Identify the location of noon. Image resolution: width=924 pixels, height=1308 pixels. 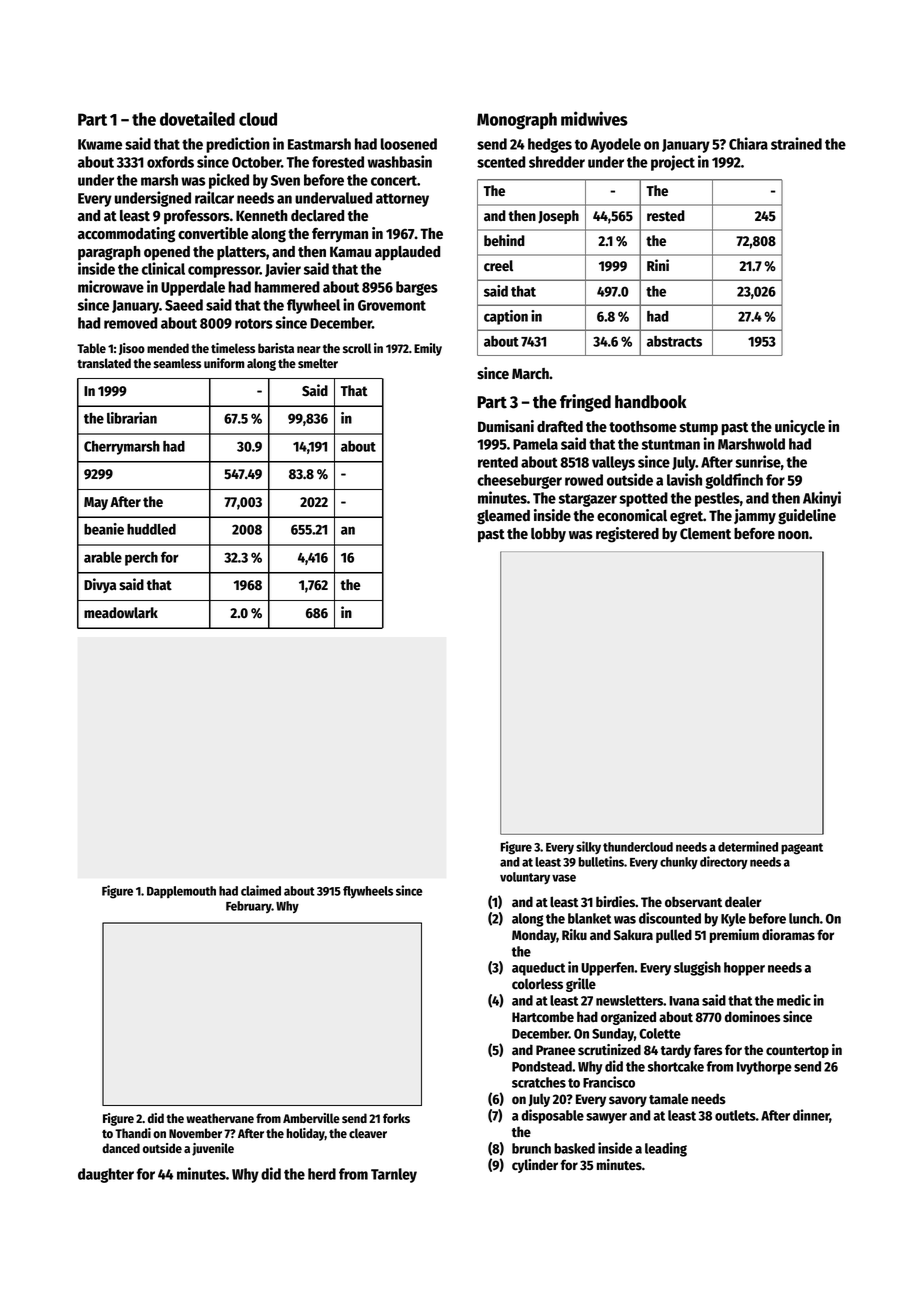
(793, 535).
